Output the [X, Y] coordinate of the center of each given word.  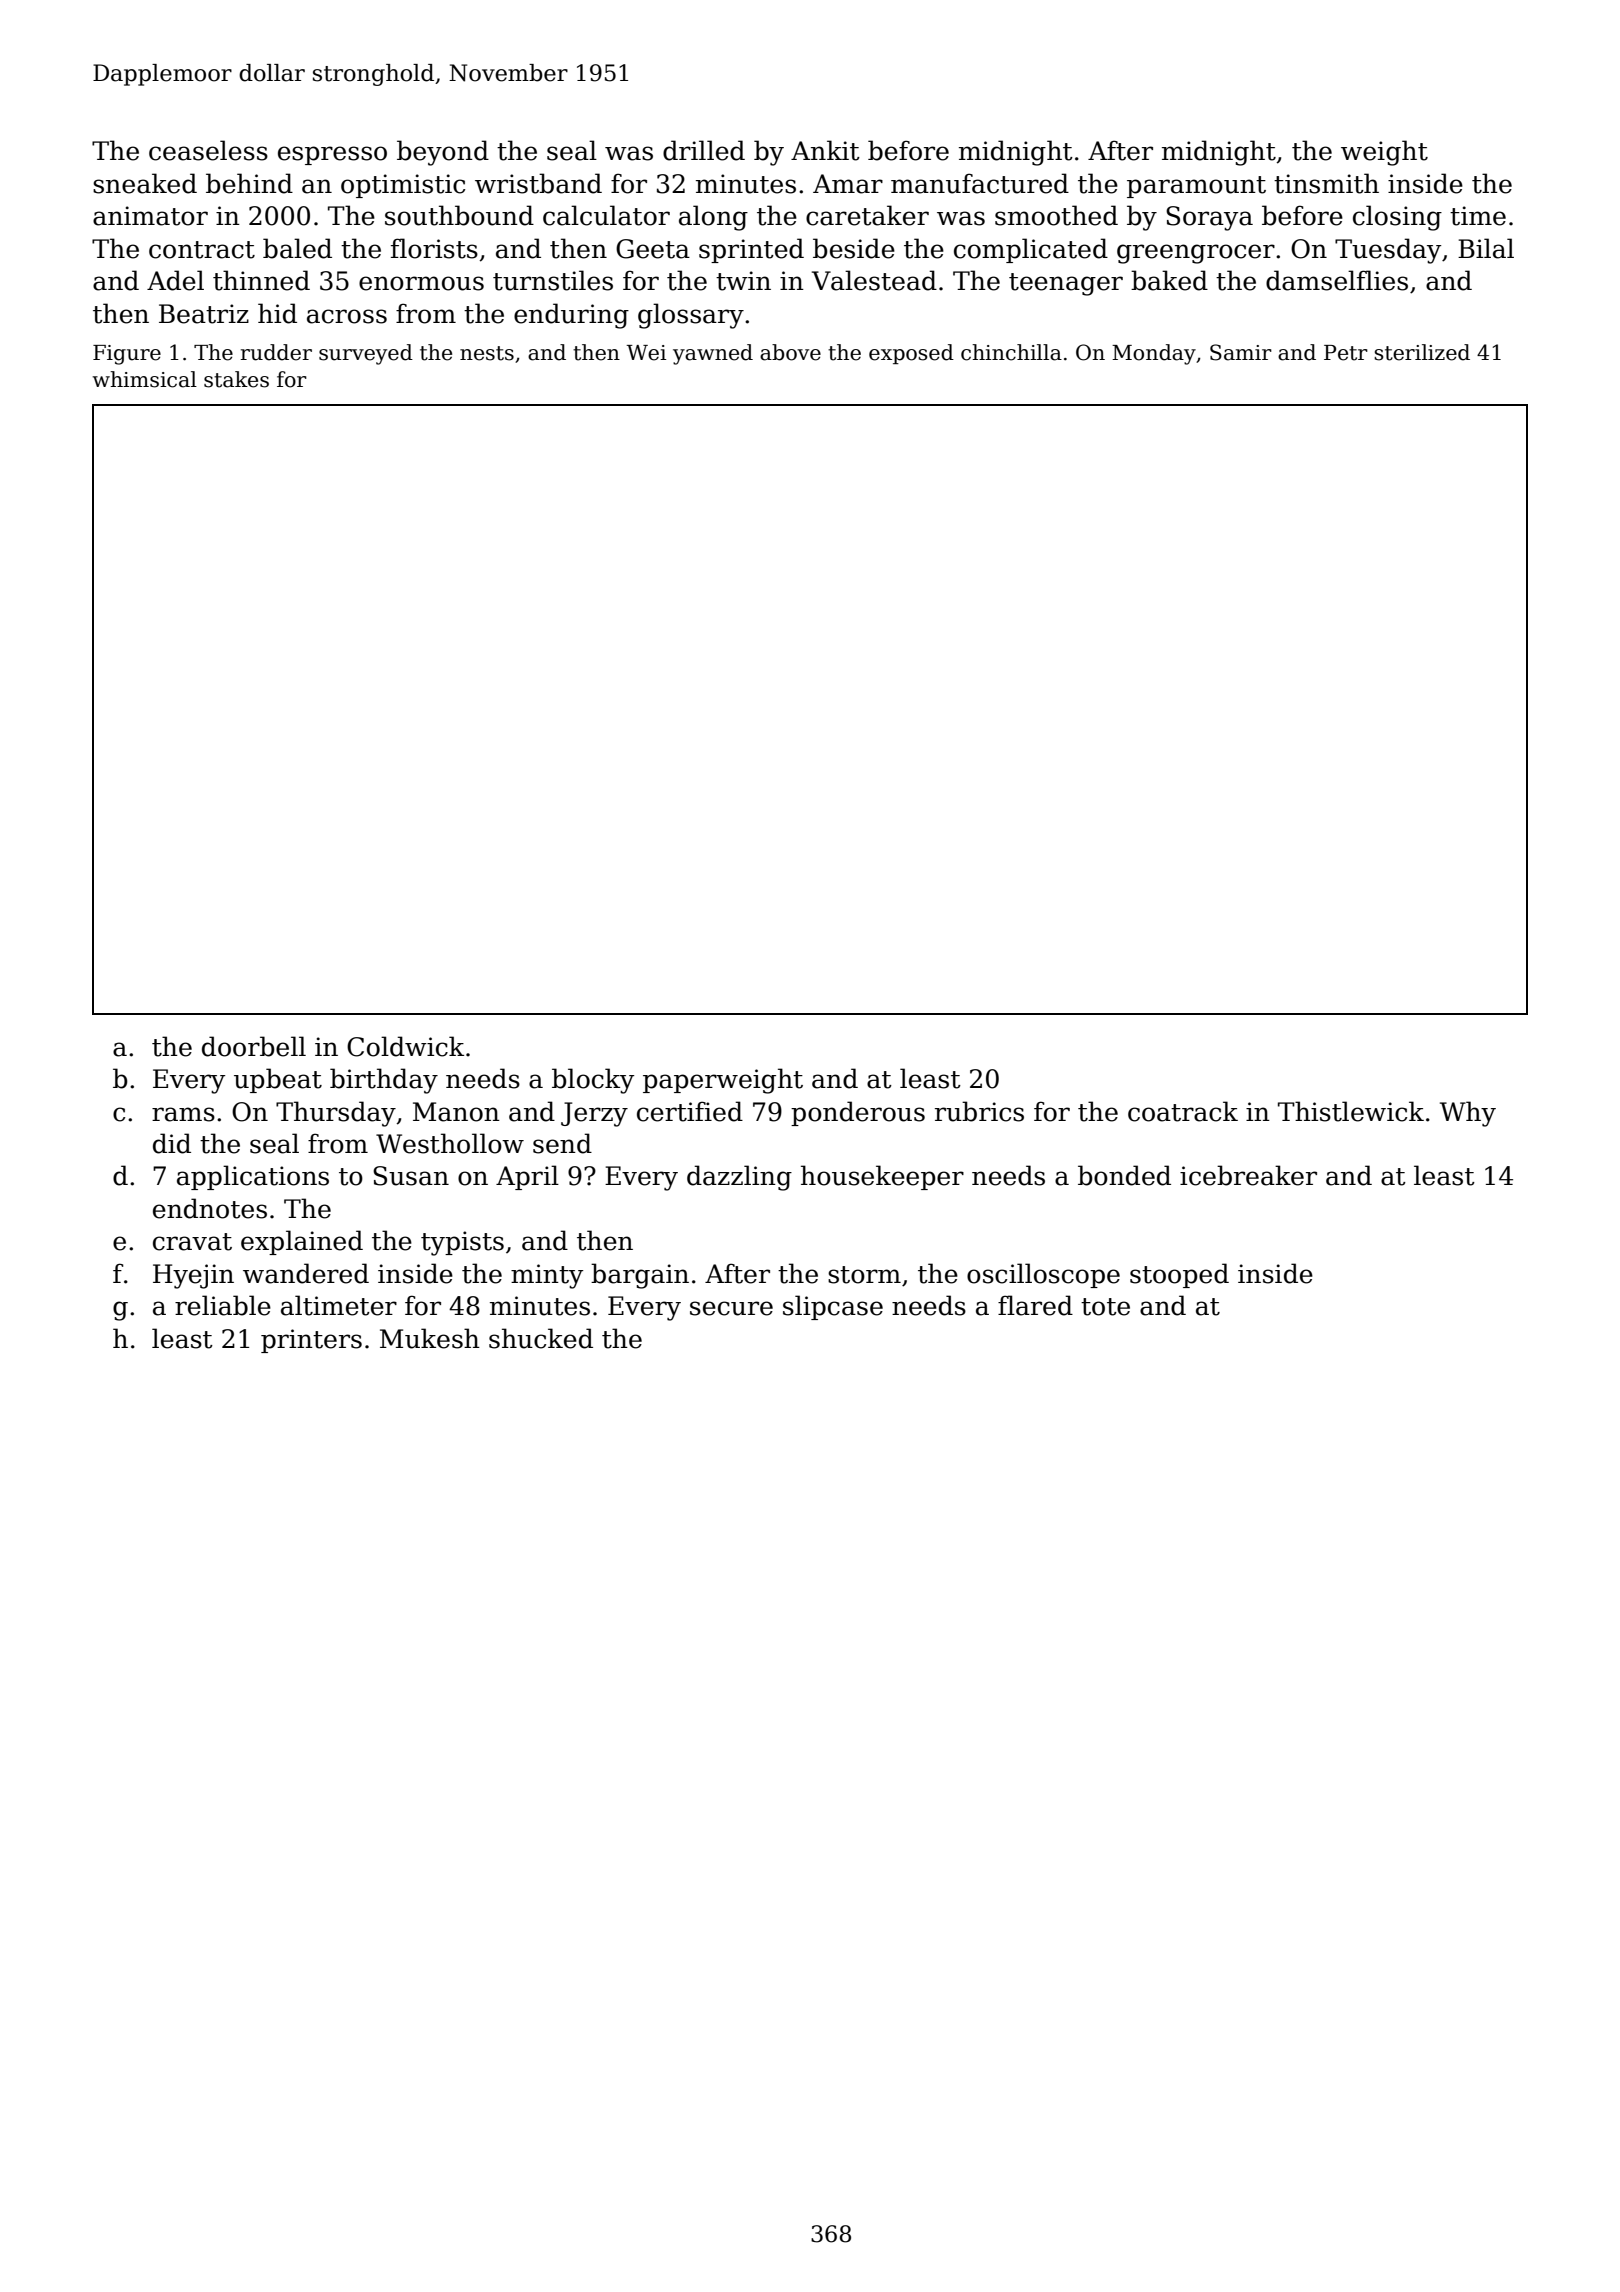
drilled [704, 150]
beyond [443, 153]
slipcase [833, 1307]
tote [1105, 1307]
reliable [223, 1305]
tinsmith [1326, 183]
